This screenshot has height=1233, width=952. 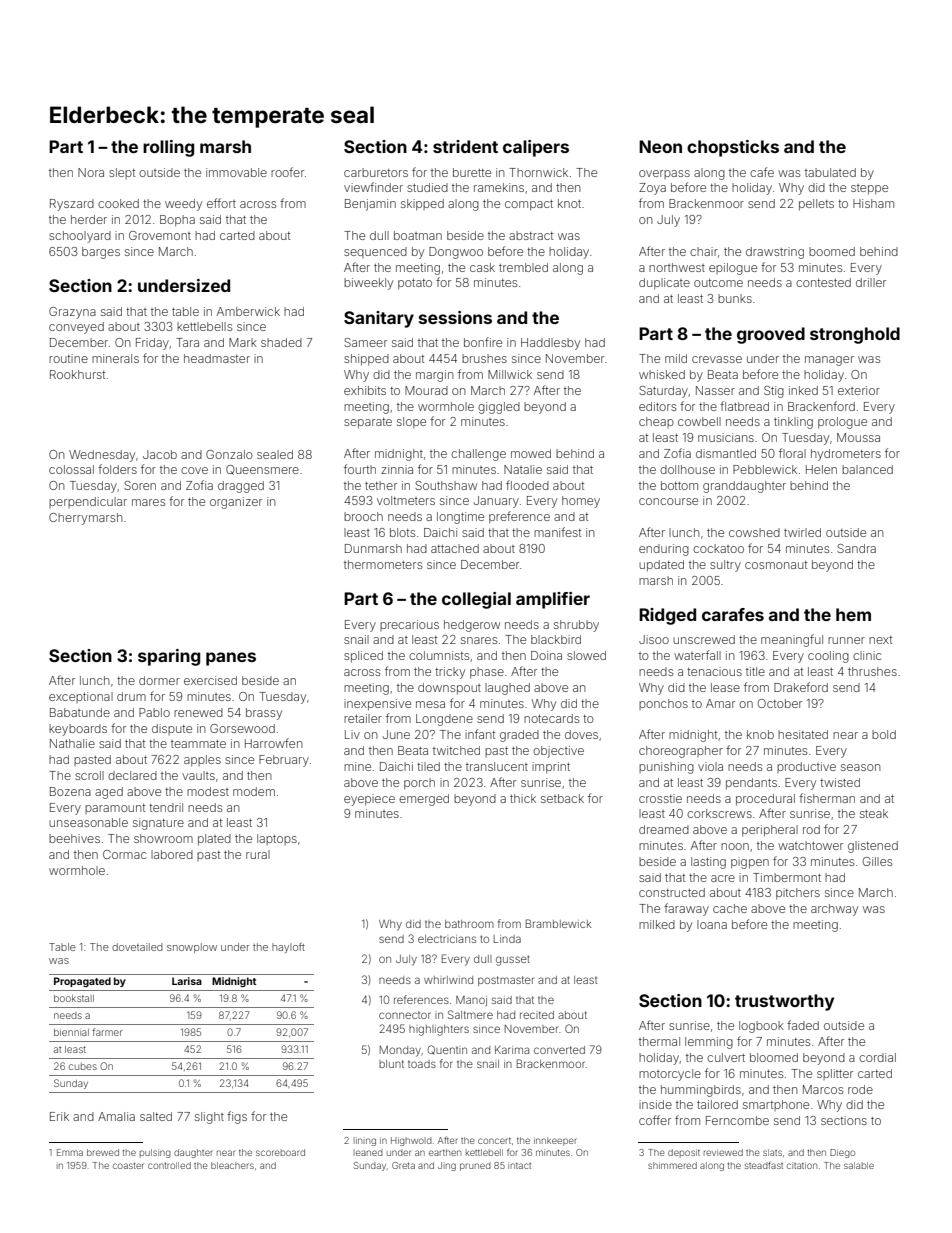 What do you see at coordinates (810, 845) in the screenshot?
I see `watchtower` at bounding box center [810, 845].
